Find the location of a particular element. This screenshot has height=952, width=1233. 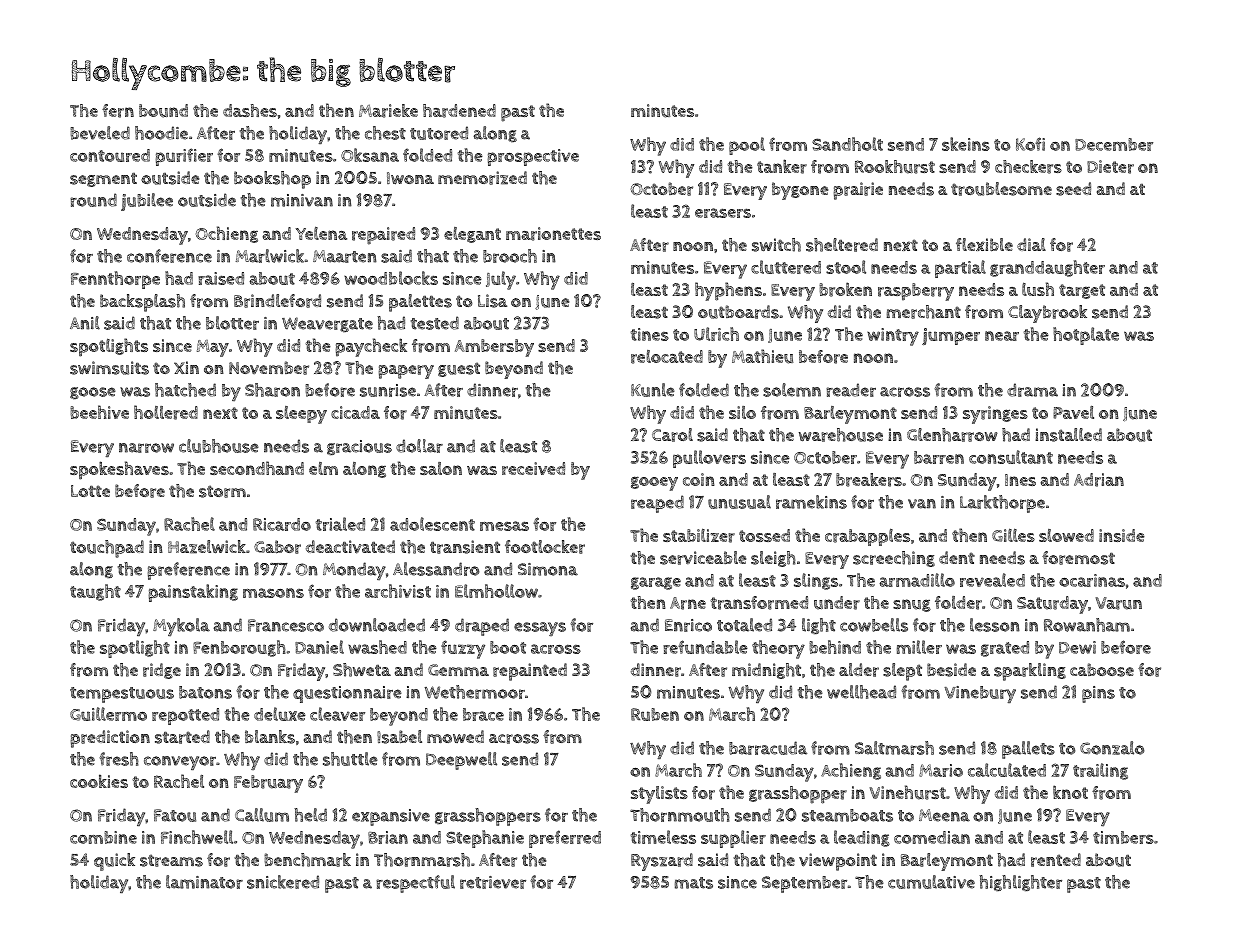

midnight is located at coordinates (766, 671).
